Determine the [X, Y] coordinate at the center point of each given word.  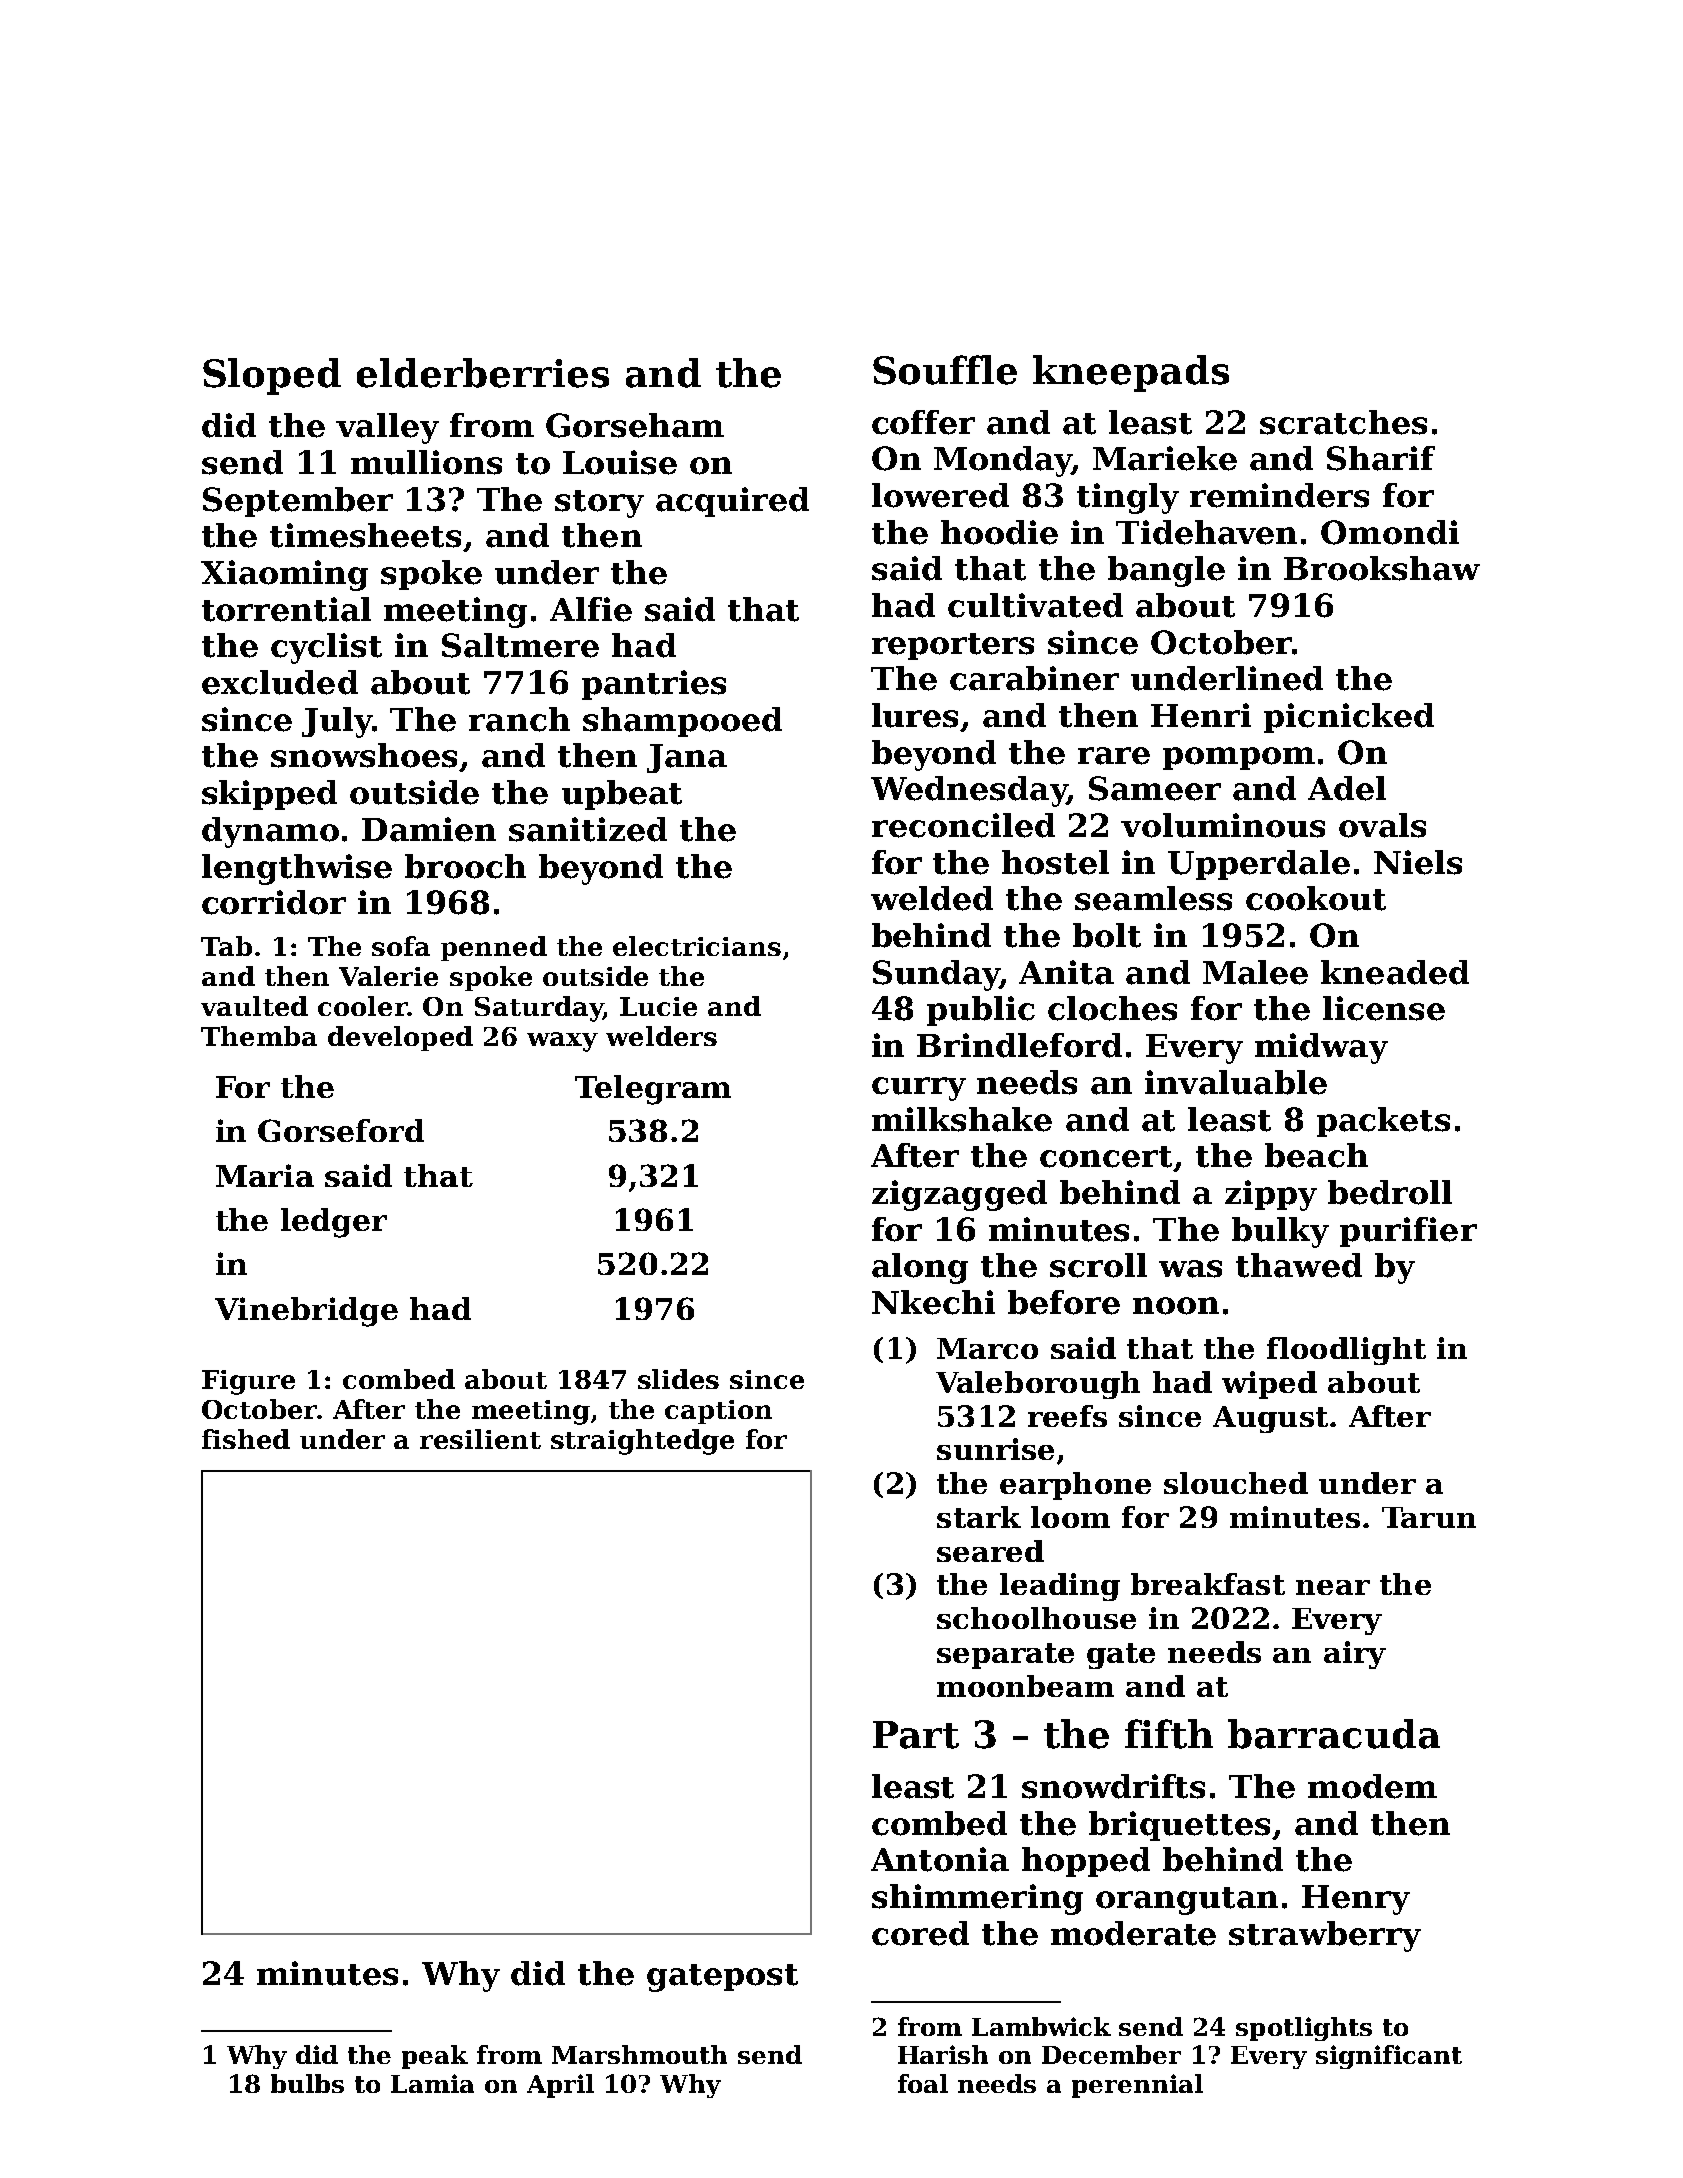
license [1384, 1008]
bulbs [307, 2083]
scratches [1343, 422]
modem [1372, 1786]
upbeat [622, 795]
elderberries [483, 373]
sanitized [588, 829]
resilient [480, 1439]
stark [979, 1517]
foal [923, 2083]
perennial [1137, 2086]
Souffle [945, 370]
